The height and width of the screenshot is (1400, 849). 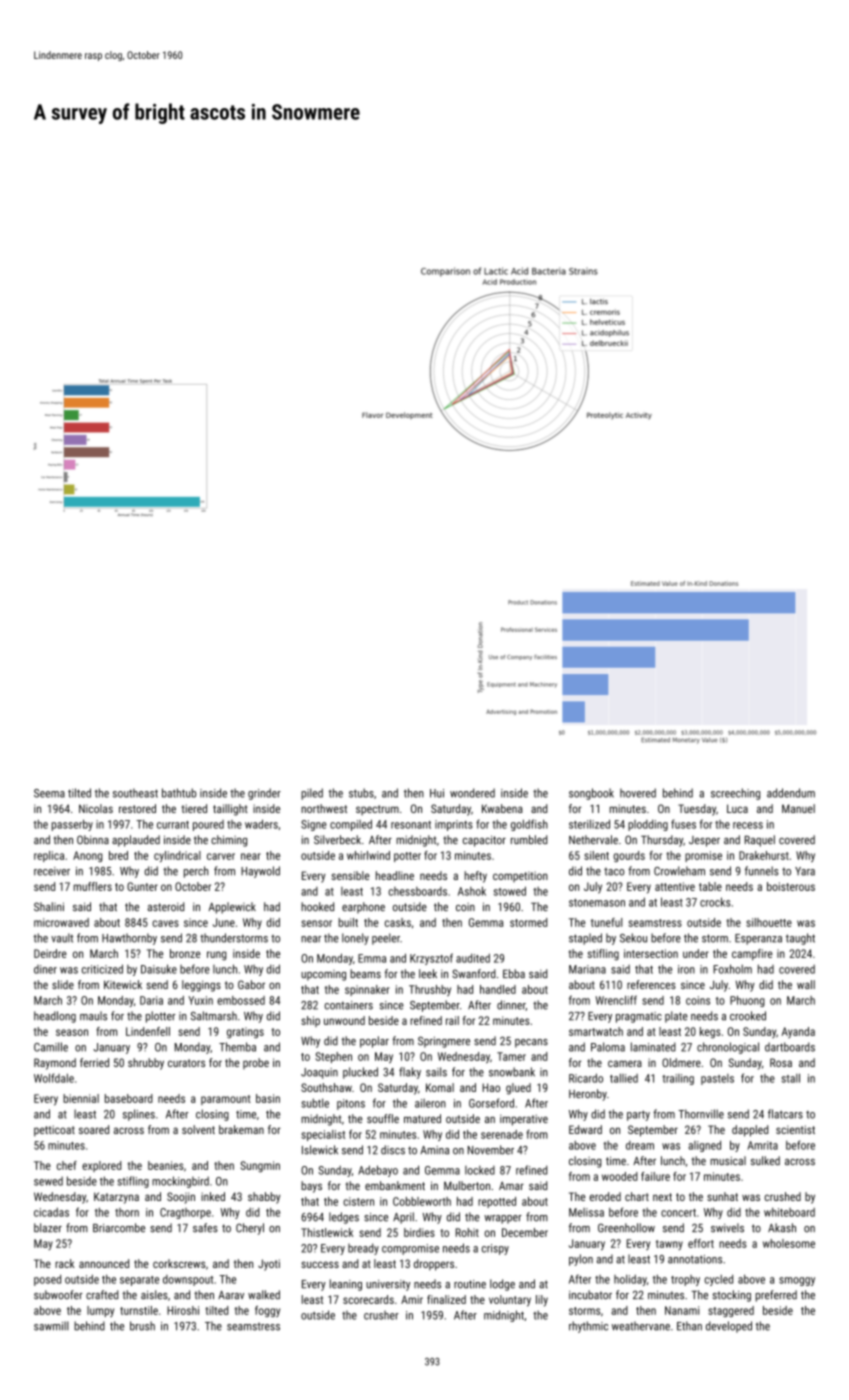 What do you see at coordinates (358, 1201) in the screenshot?
I see `cistern` at bounding box center [358, 1201].
